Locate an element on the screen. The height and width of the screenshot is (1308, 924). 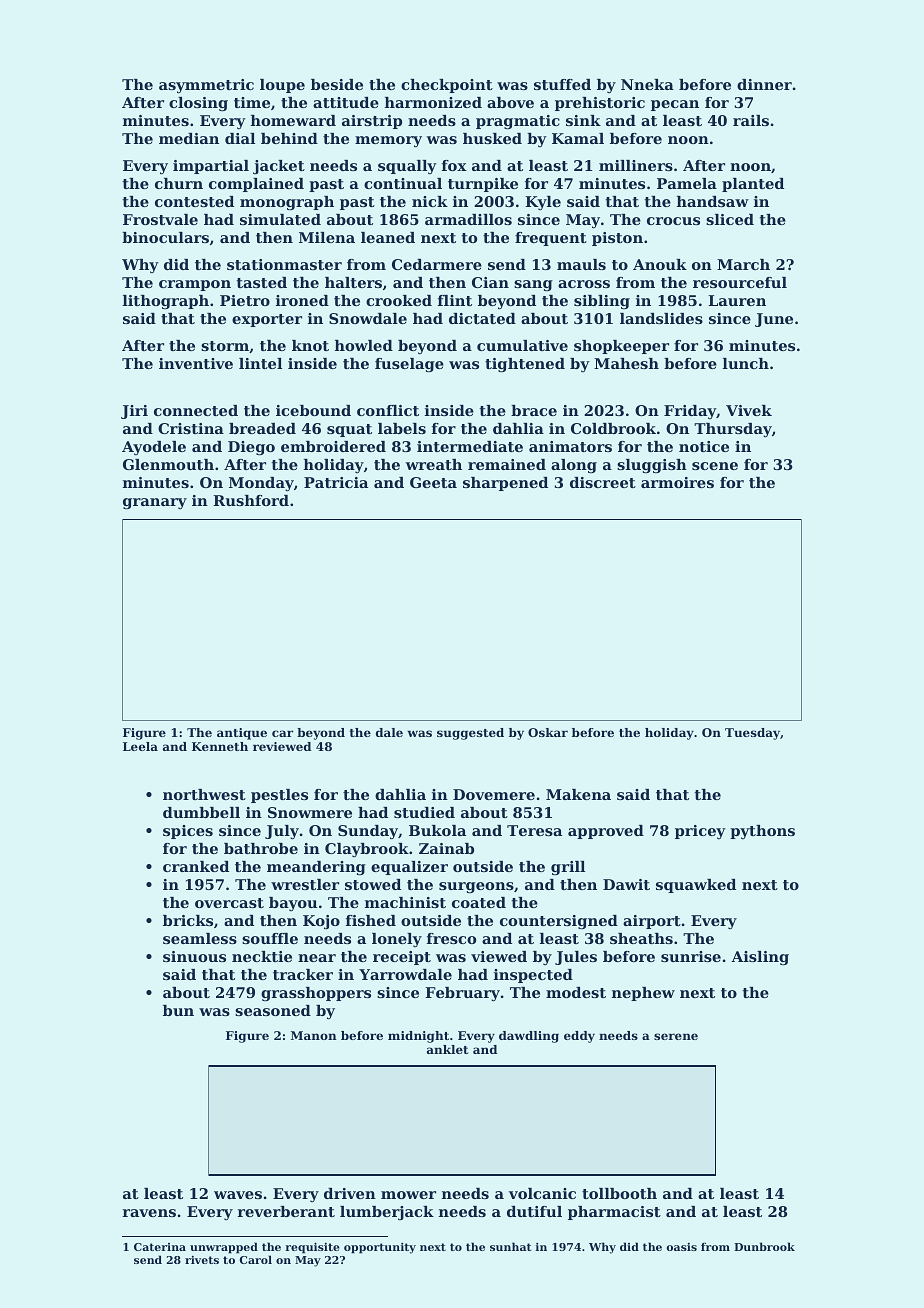
Jiri is located at coordinates (134, 412).
